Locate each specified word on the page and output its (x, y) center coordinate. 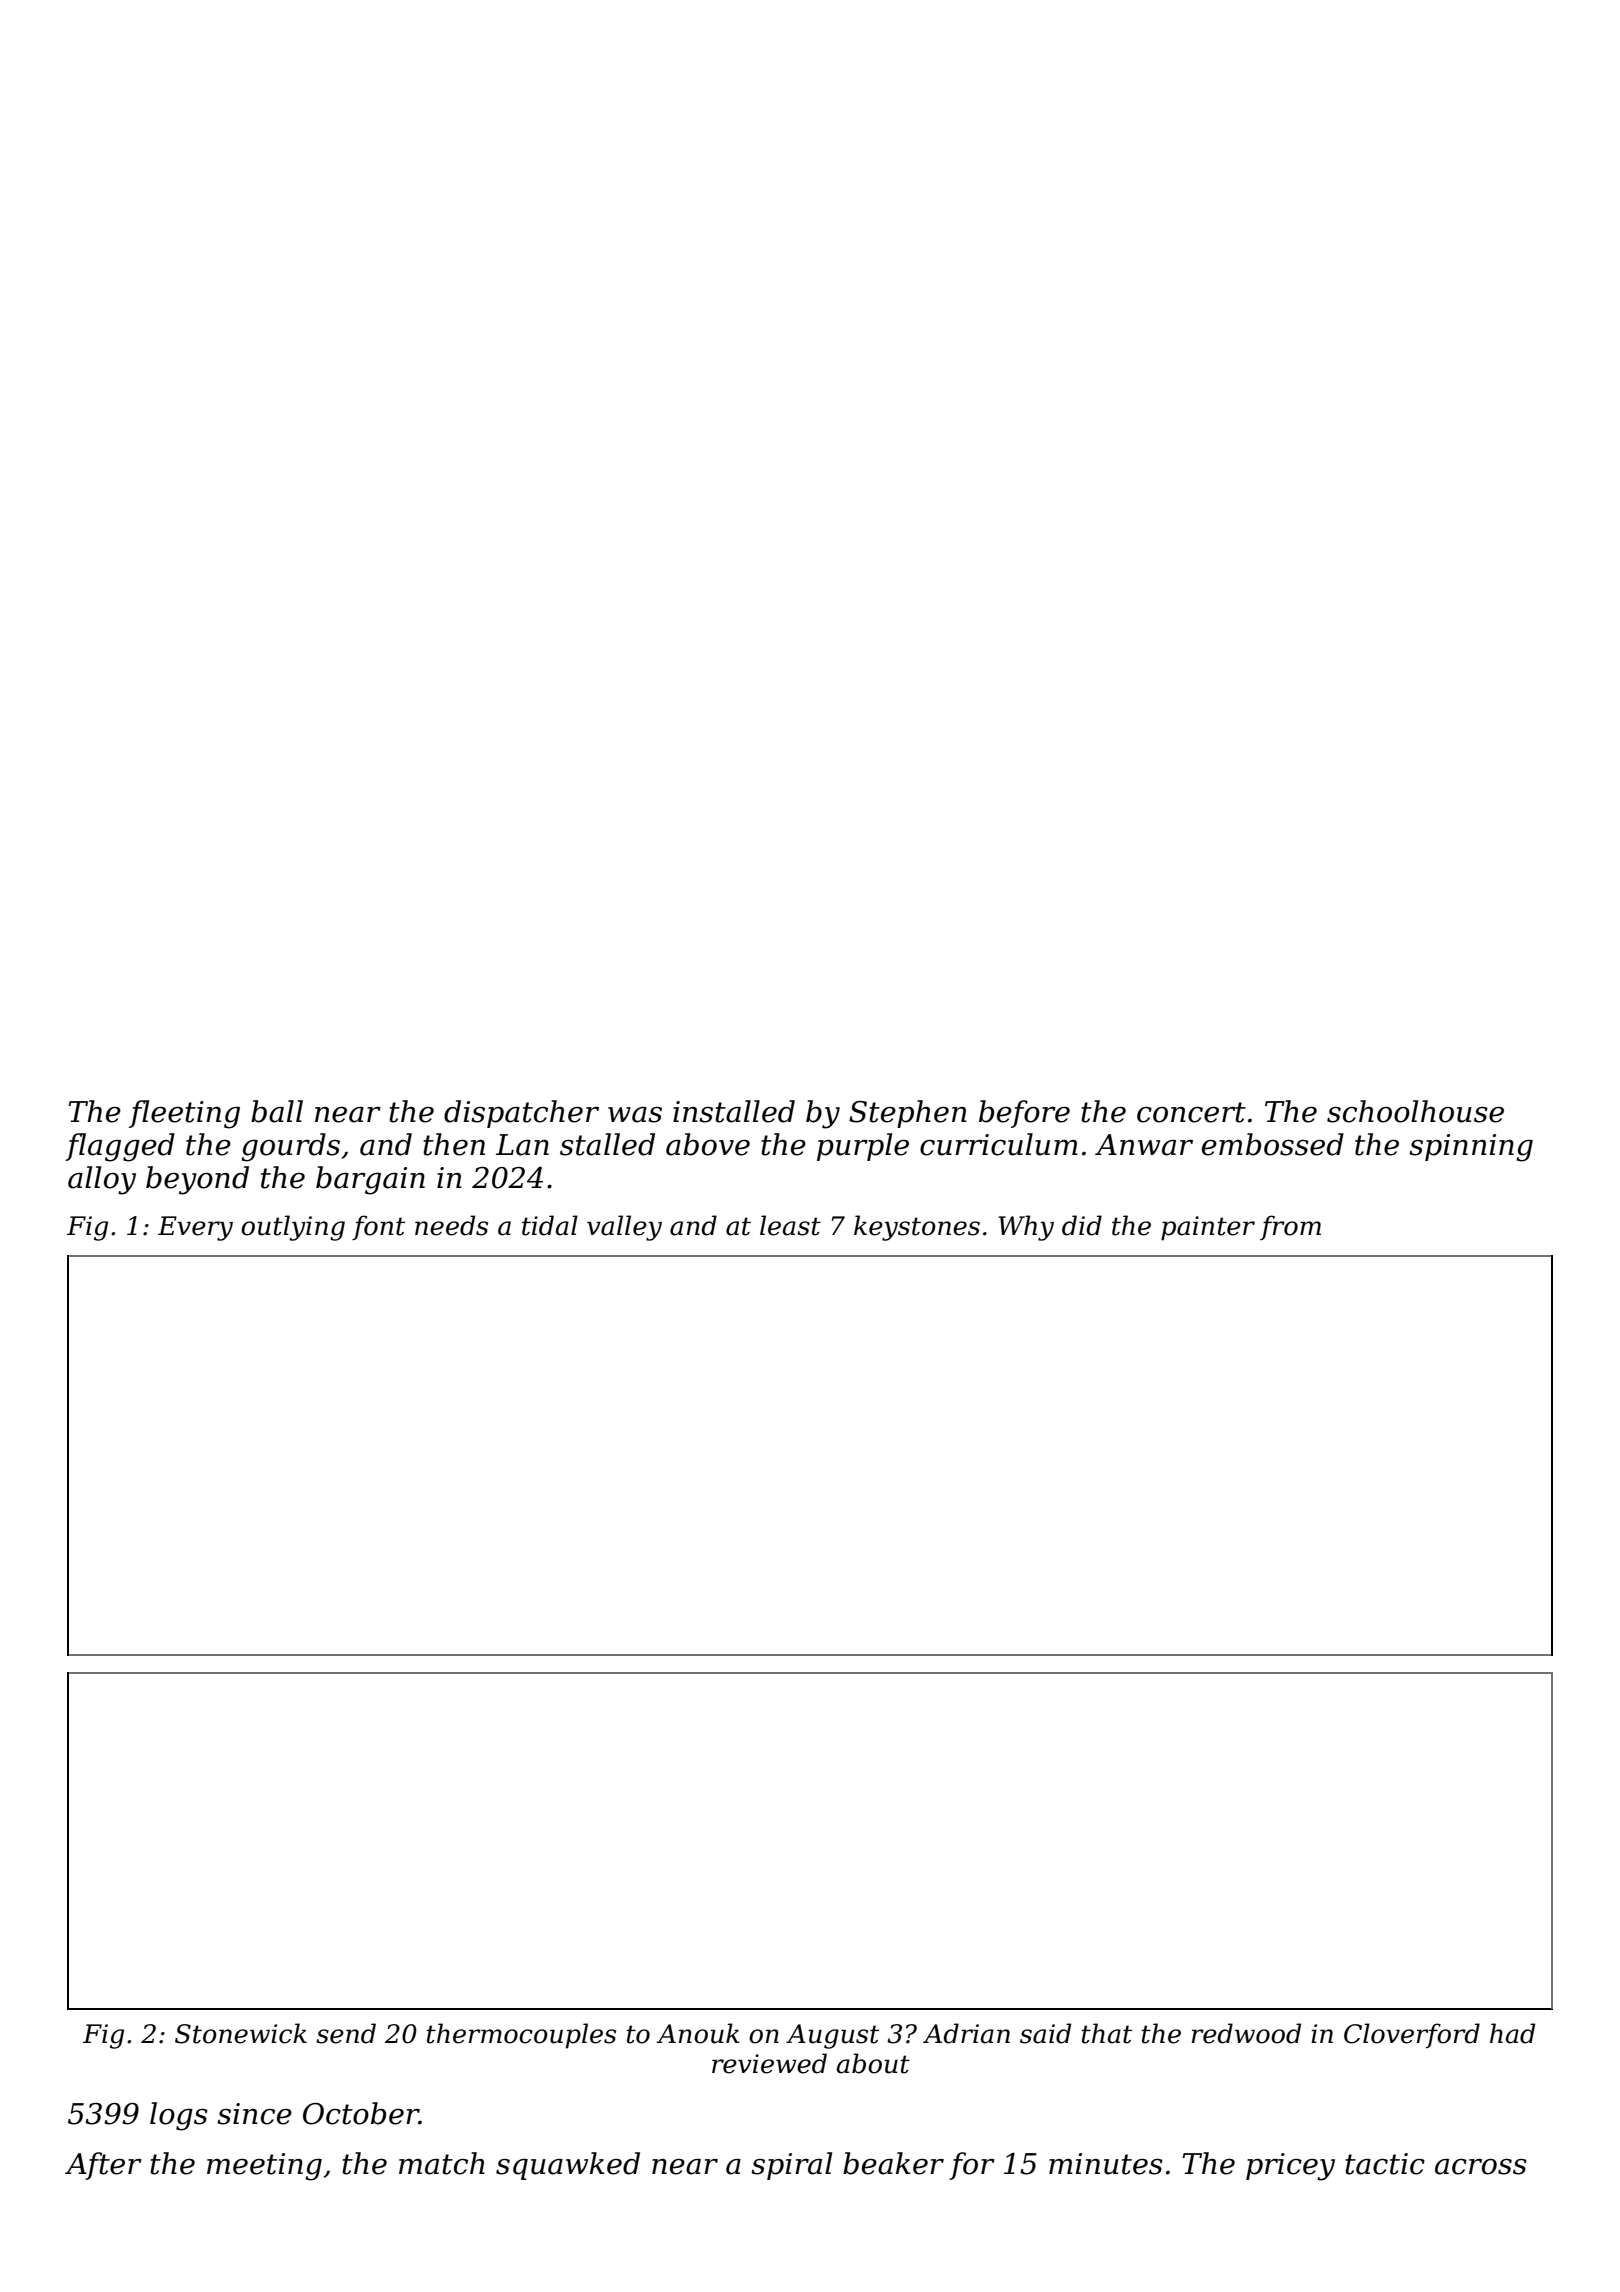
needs (451, 1225)
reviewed (769, 2063)
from (1290, 1227)
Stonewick (241, 2033)
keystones (917, 1228)
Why (1026, 1228)
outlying (293, 1228)
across (1481, 2167)
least (790, 1225)
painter (1208, 1228)
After (103, 2166)
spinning (1471, 1148)
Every (195, 1228)
